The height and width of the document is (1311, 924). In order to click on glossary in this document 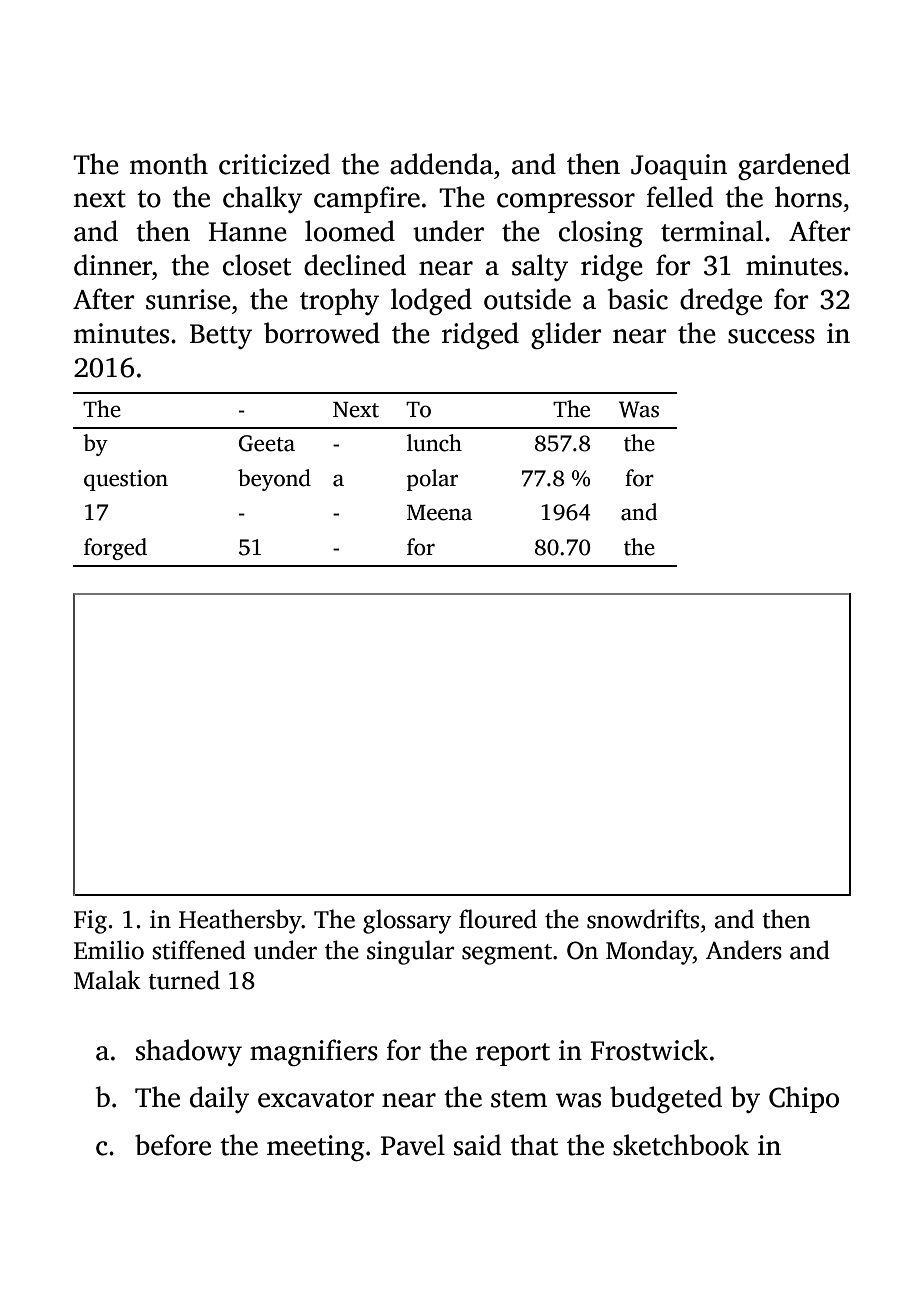, I will do `click(407, 921)`.
